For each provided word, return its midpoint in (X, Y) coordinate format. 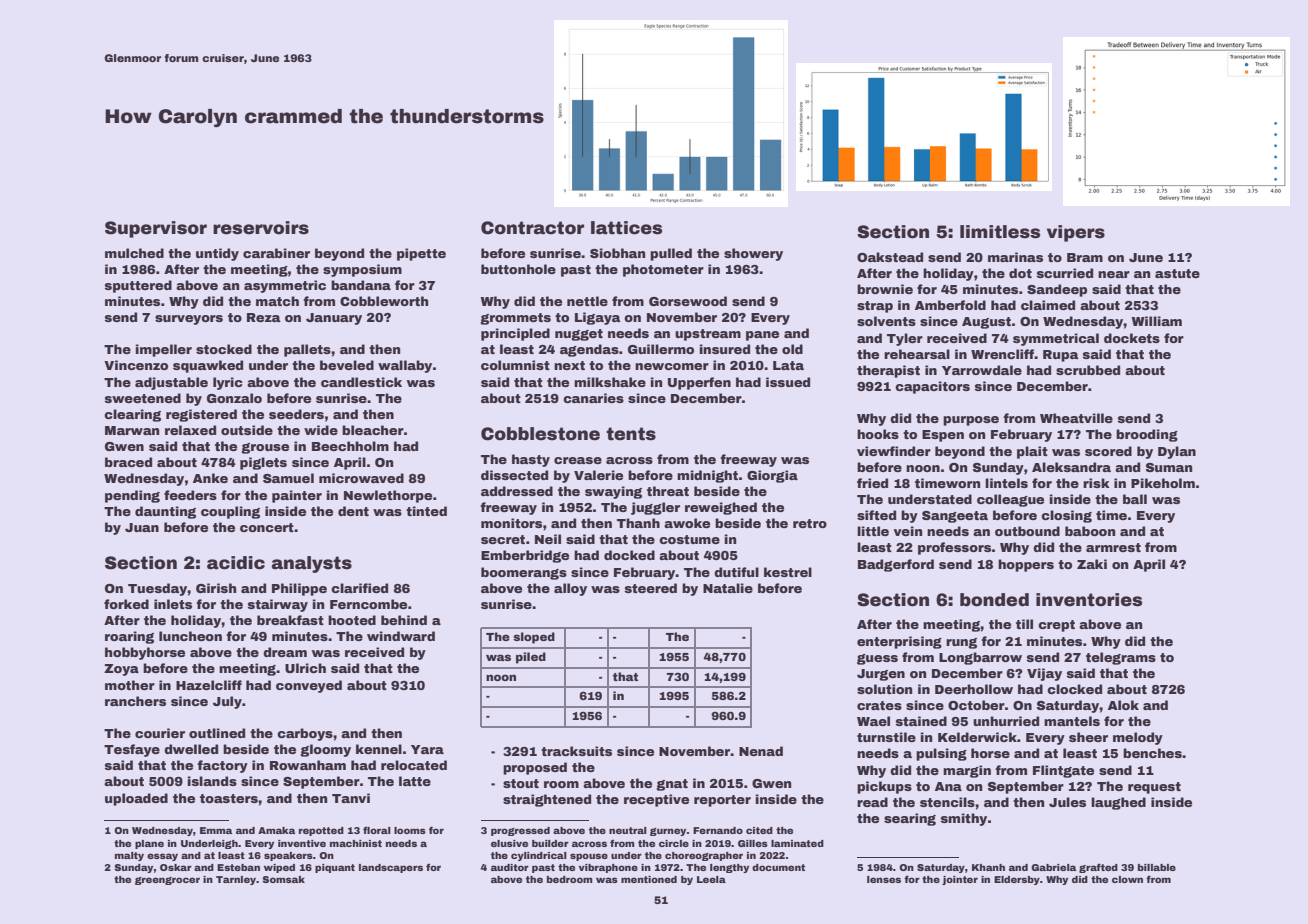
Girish (216, 588)
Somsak (283, 879)
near (1114, 274)
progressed (520, 831)
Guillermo (661, 349)
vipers (1076, 233)
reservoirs (261, 228)
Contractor (532, 228)
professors (954, 548)
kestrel (788, 572)
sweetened (143, 398)
